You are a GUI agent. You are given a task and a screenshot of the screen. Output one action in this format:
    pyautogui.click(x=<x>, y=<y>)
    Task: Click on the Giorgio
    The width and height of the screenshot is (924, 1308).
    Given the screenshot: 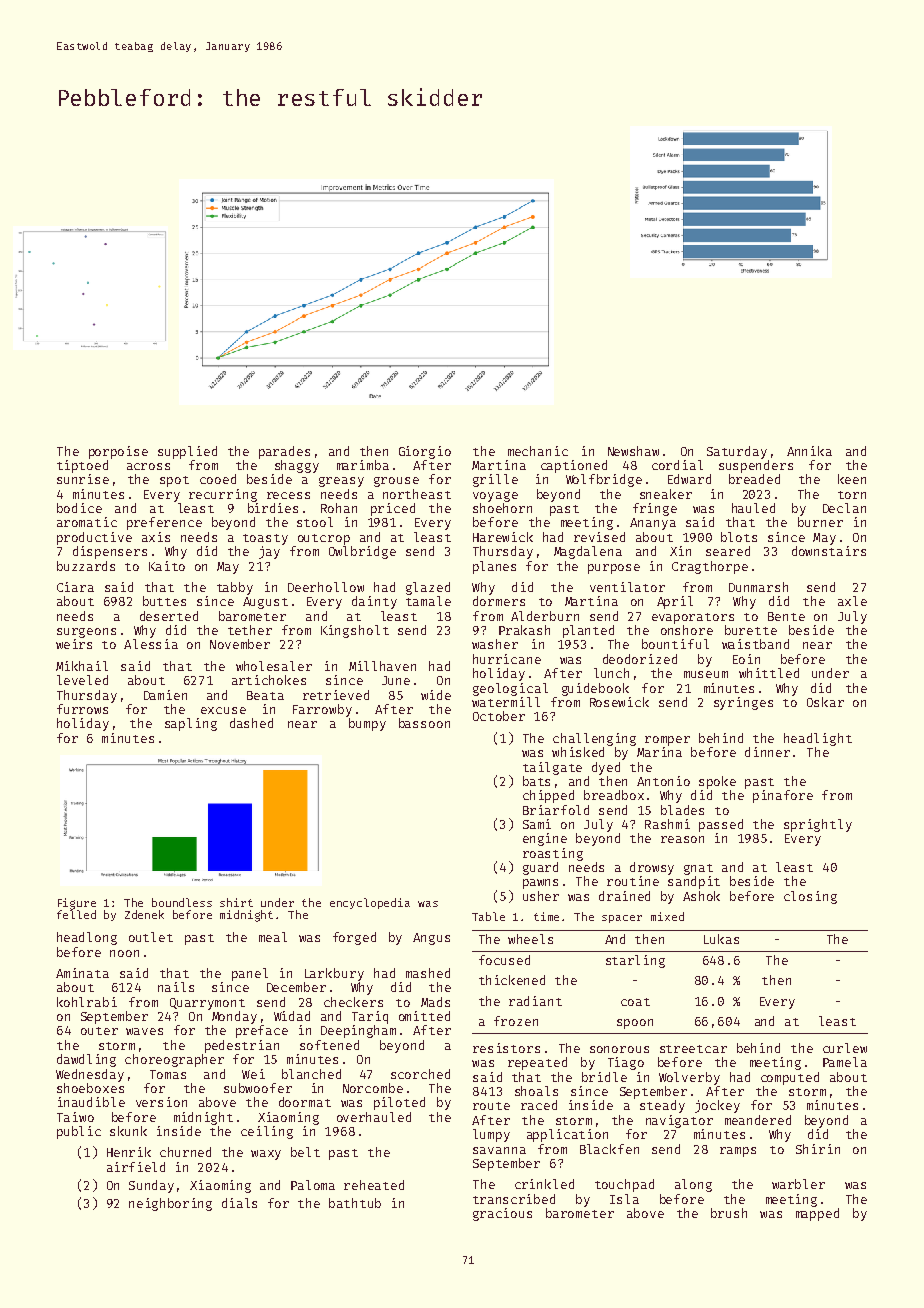 What is the action you would take?
    pyautogui.click(x=425, y=452)
